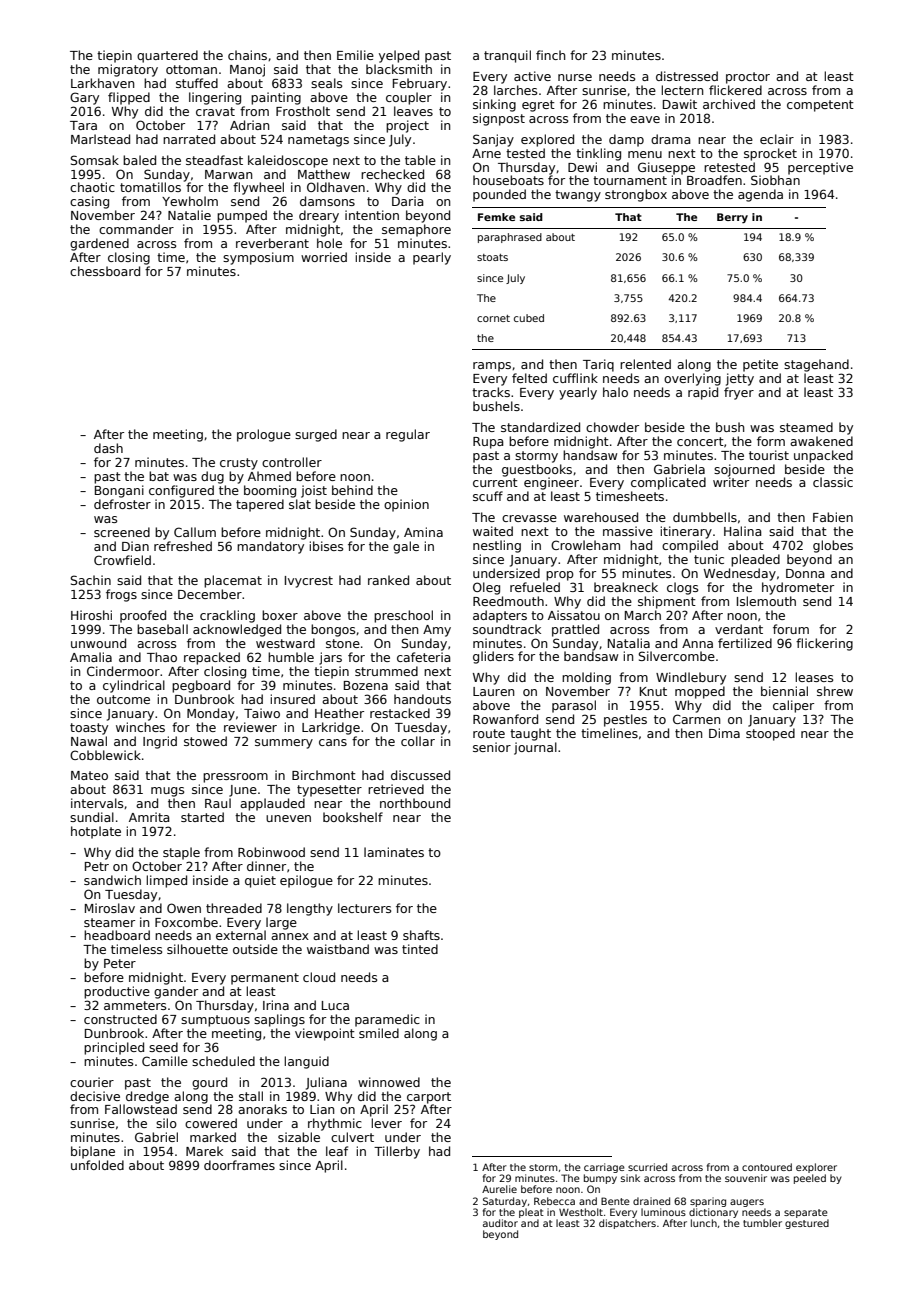 Image resolution: width=924 pixels, height=1308 pixels. Describe the element at coordinates (493, 531) in the page. I see `waited` at that location.
